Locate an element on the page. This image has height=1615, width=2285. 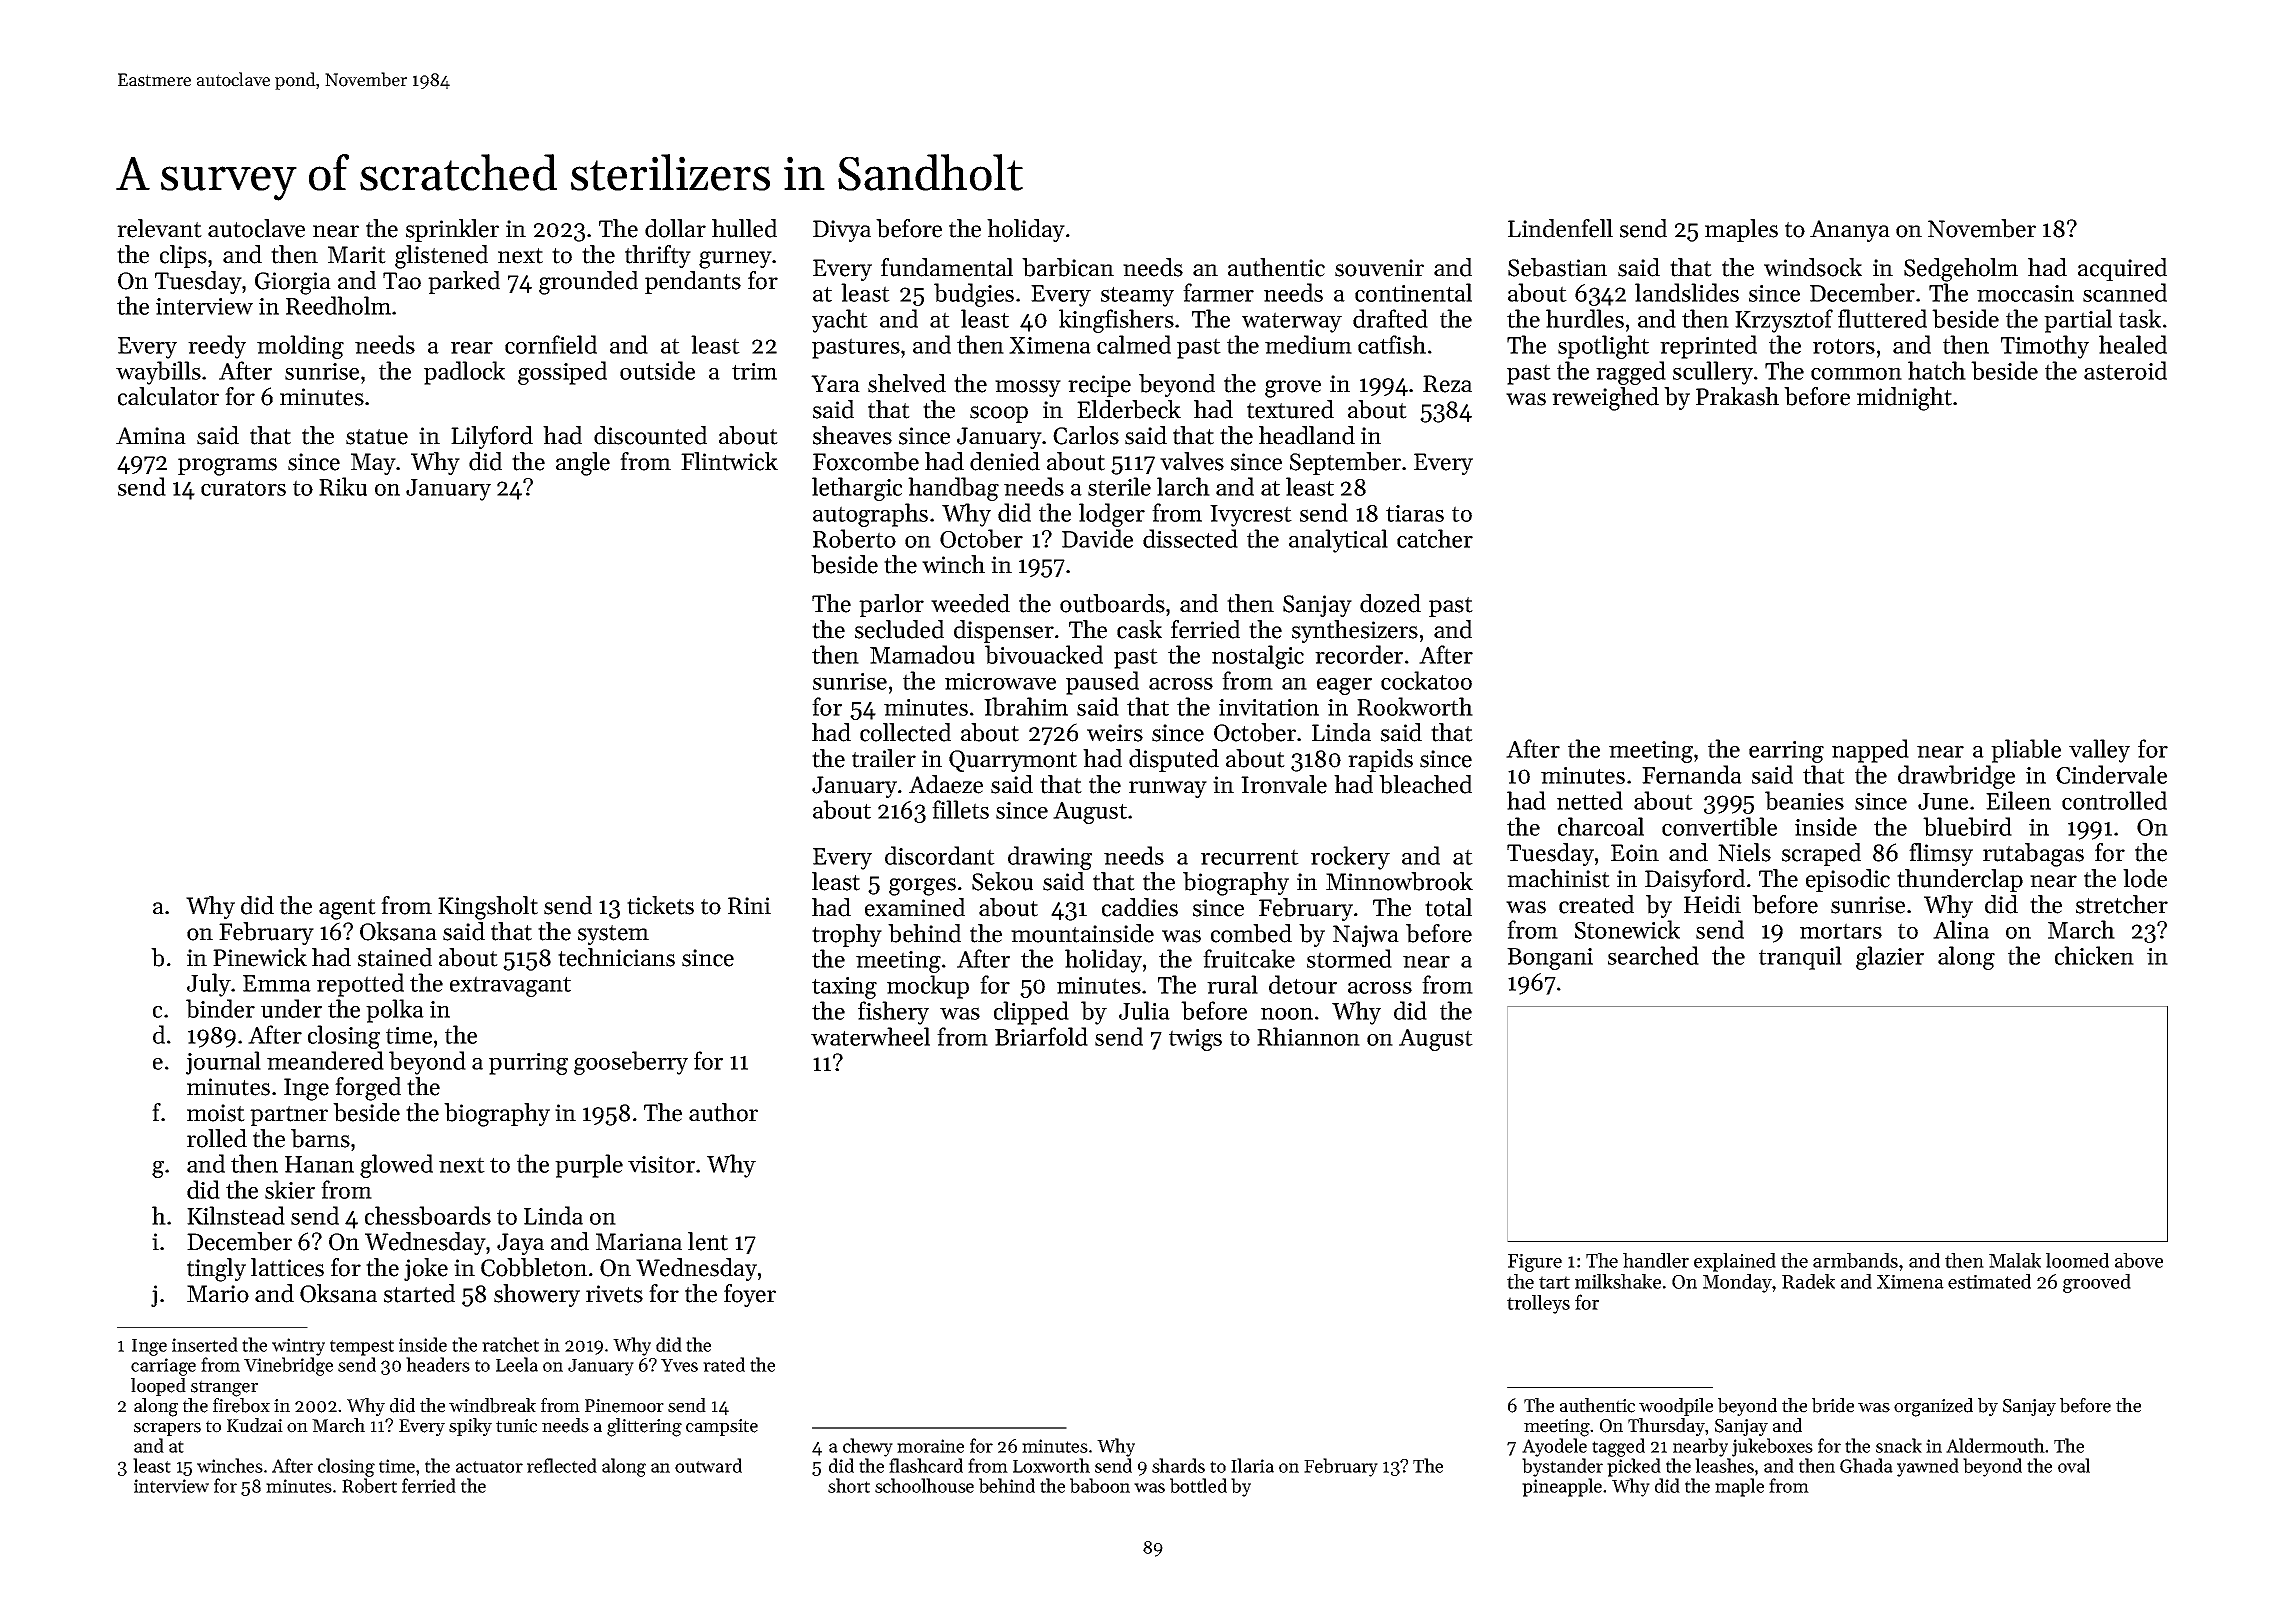
Ivycrest is located at coordinates (1251, 516).
